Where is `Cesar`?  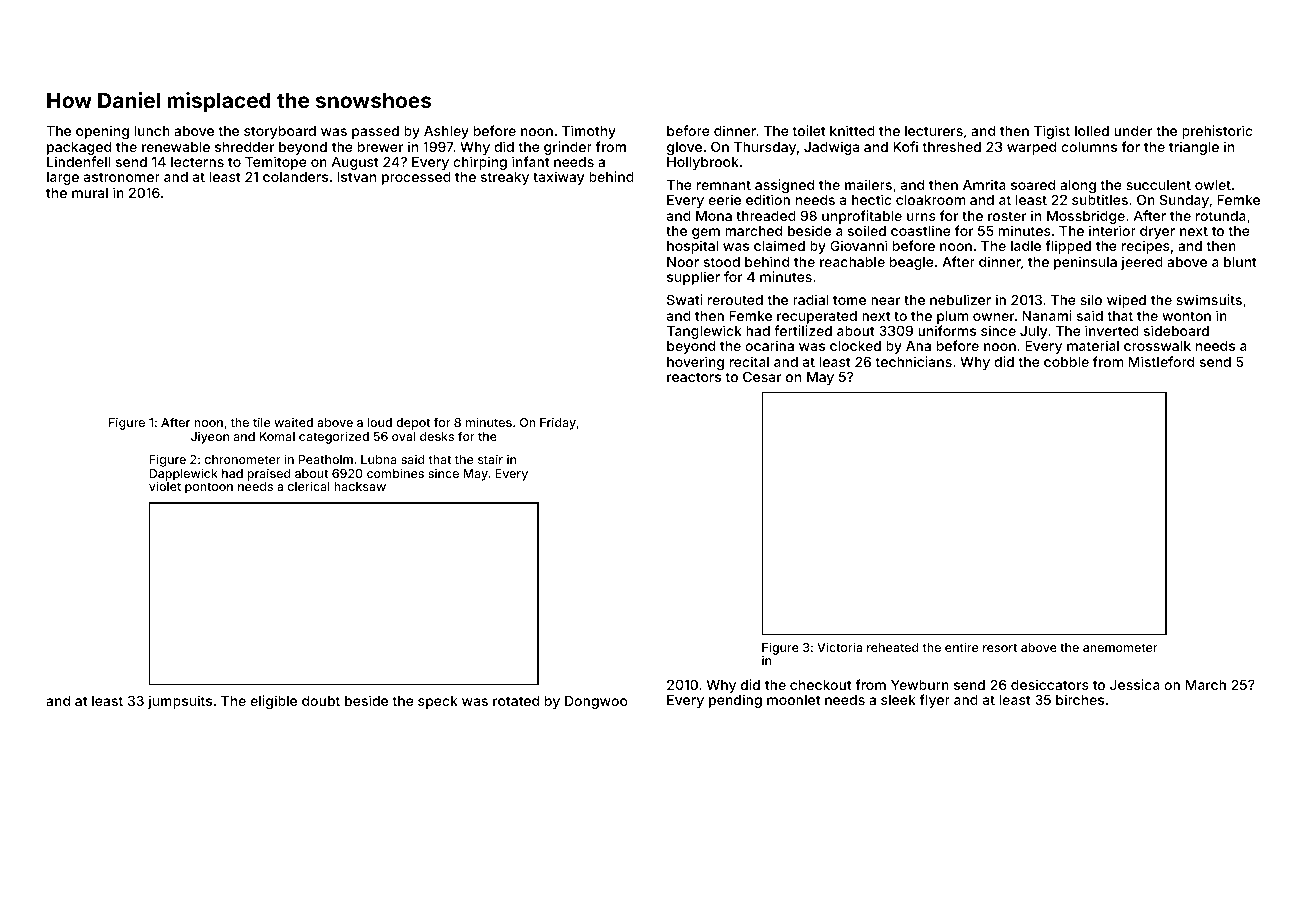 Cesar is located at coordinates (762, 376).
